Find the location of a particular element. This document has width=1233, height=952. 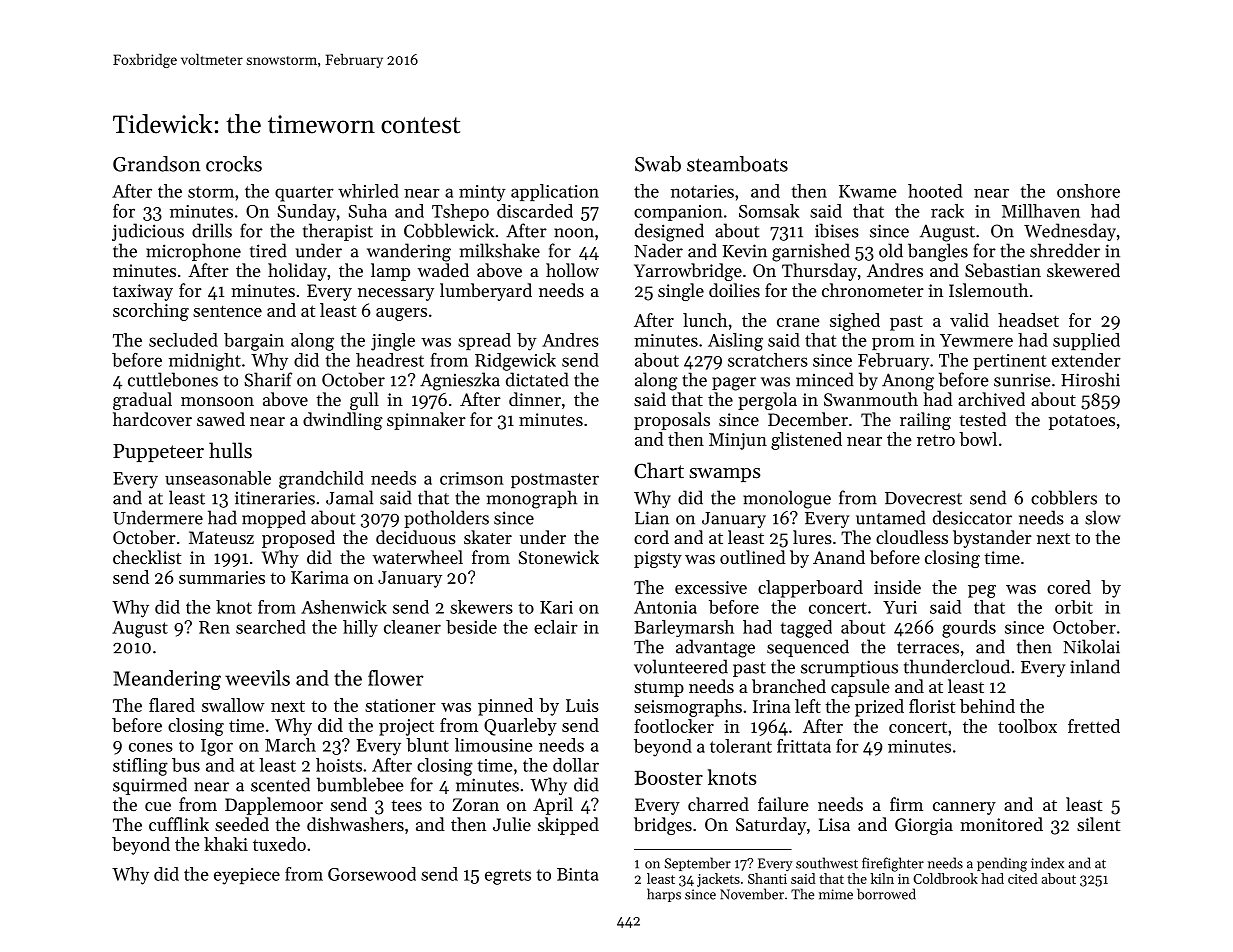

silent is located at coordinates (1098, 824).
